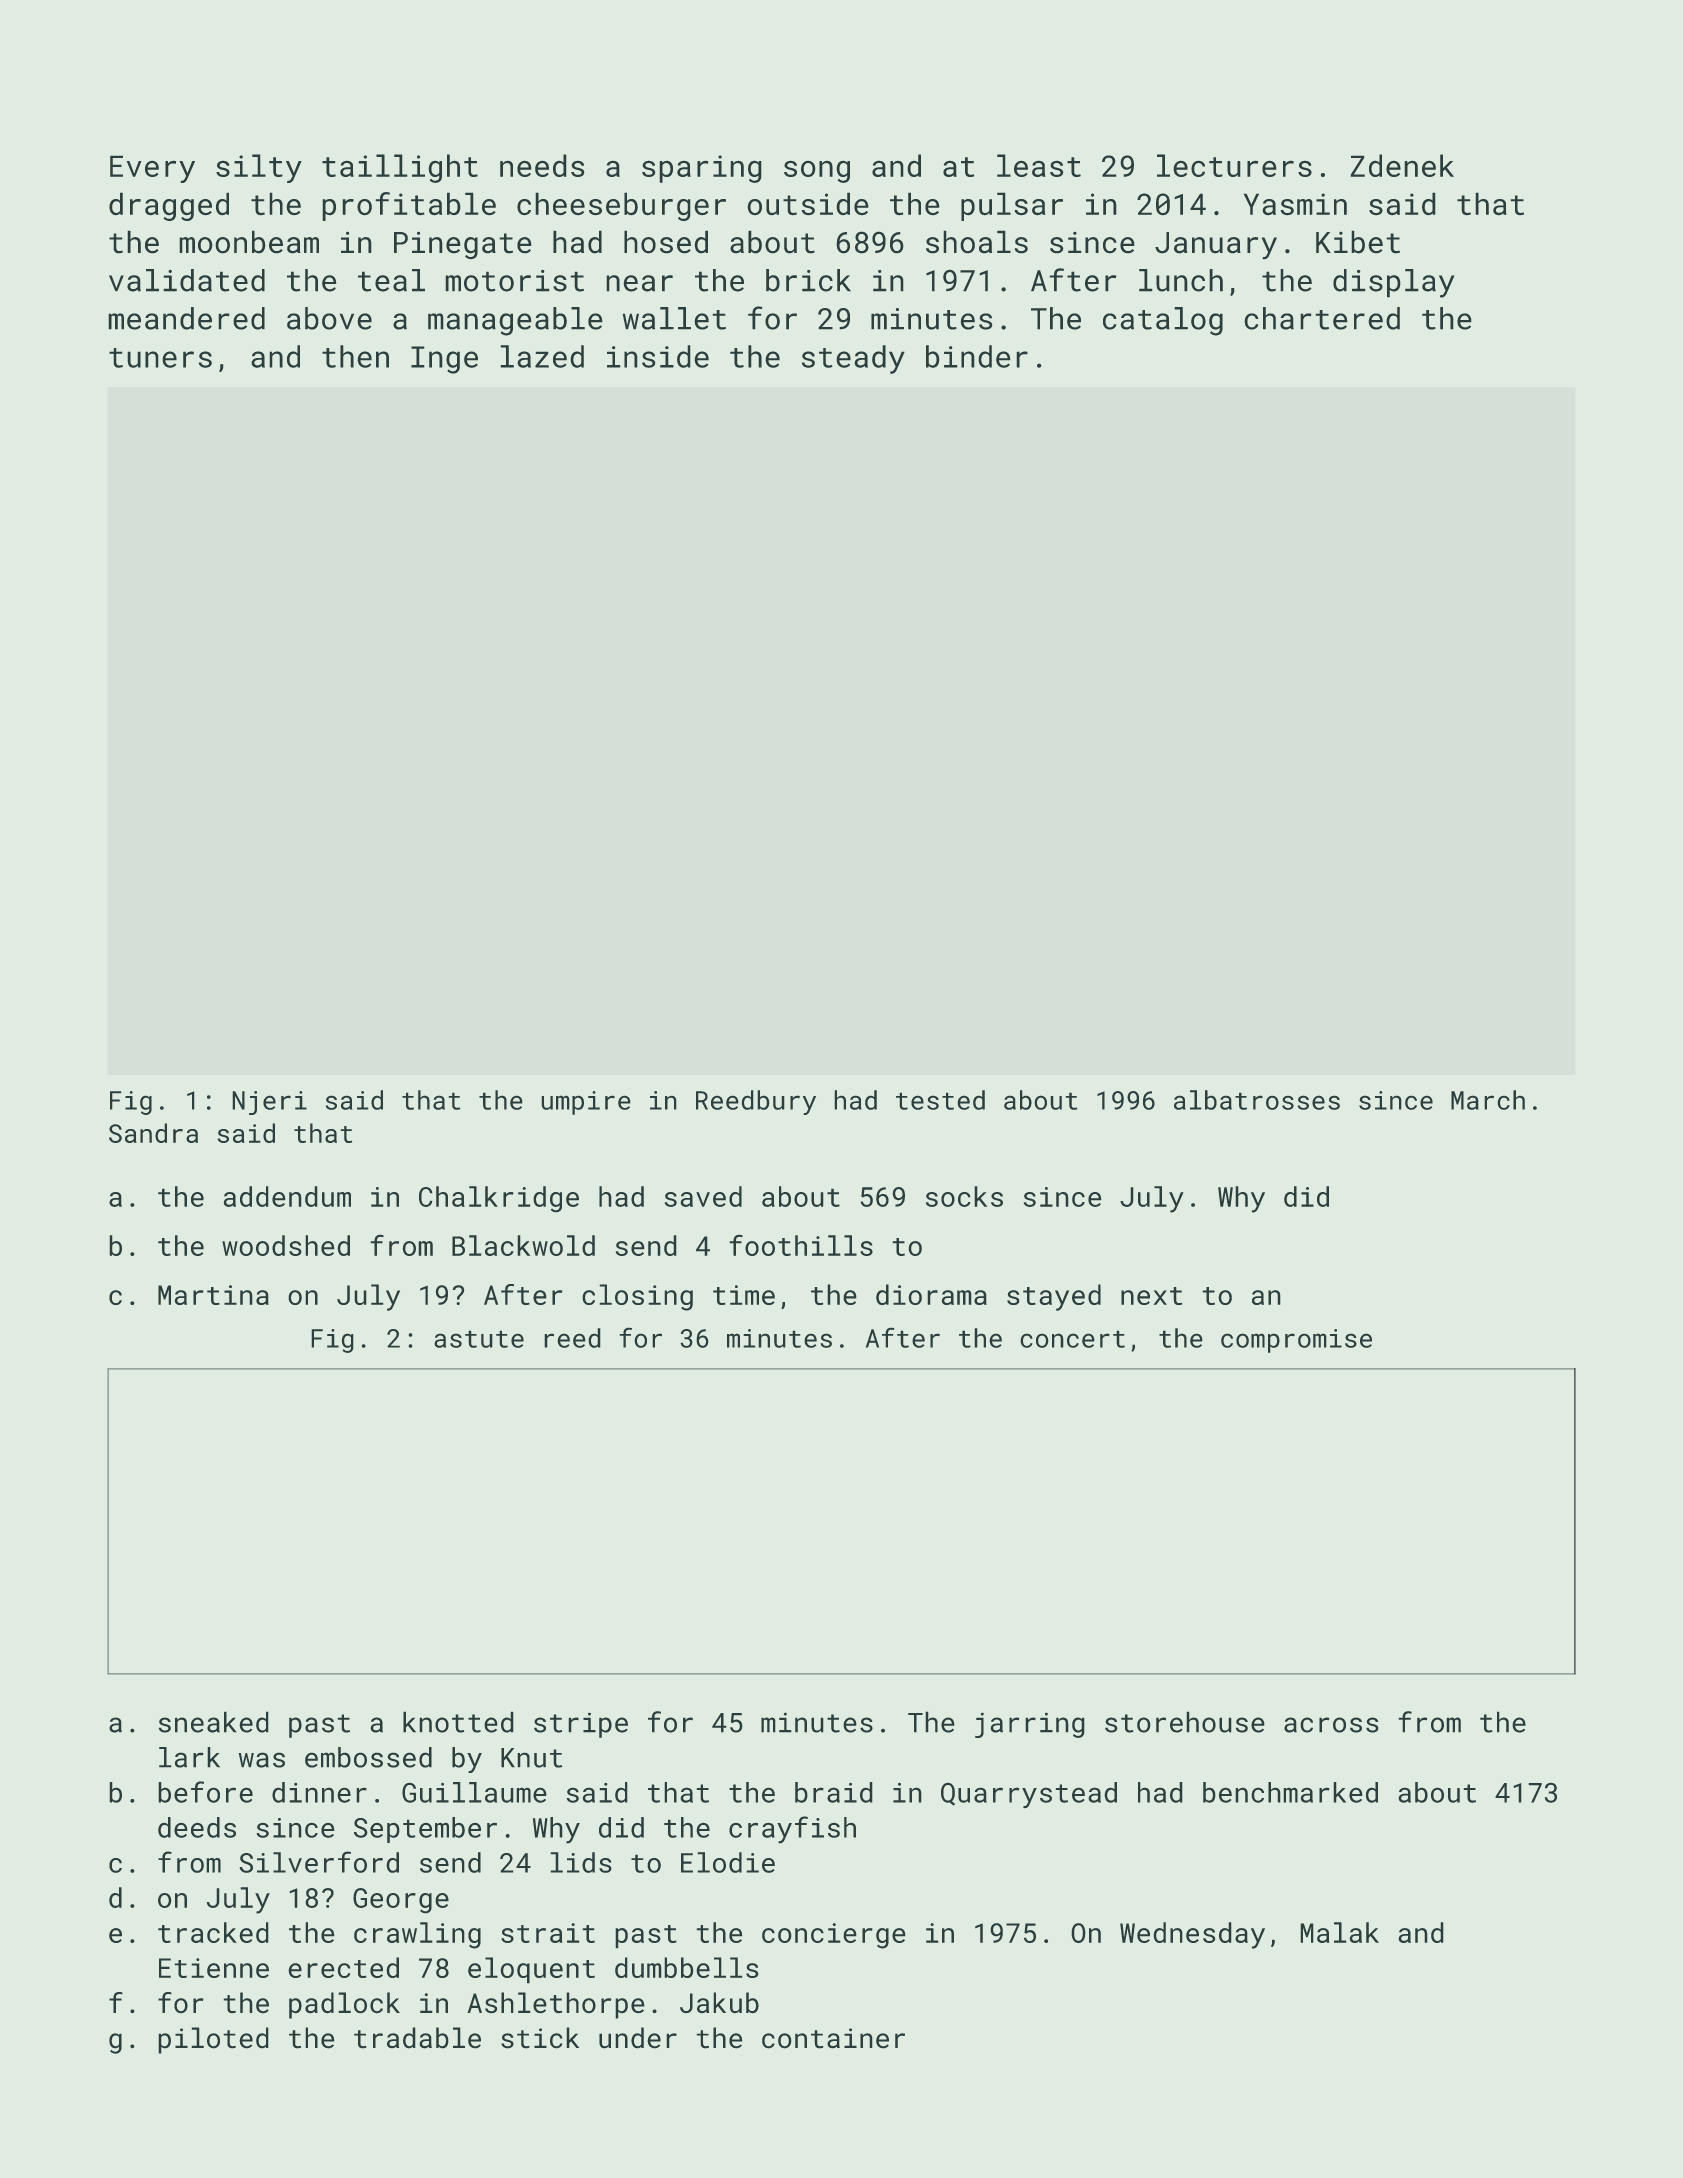 The width and height of the page is (1683, 2178). I want to click on inside, so click(658, 356).
